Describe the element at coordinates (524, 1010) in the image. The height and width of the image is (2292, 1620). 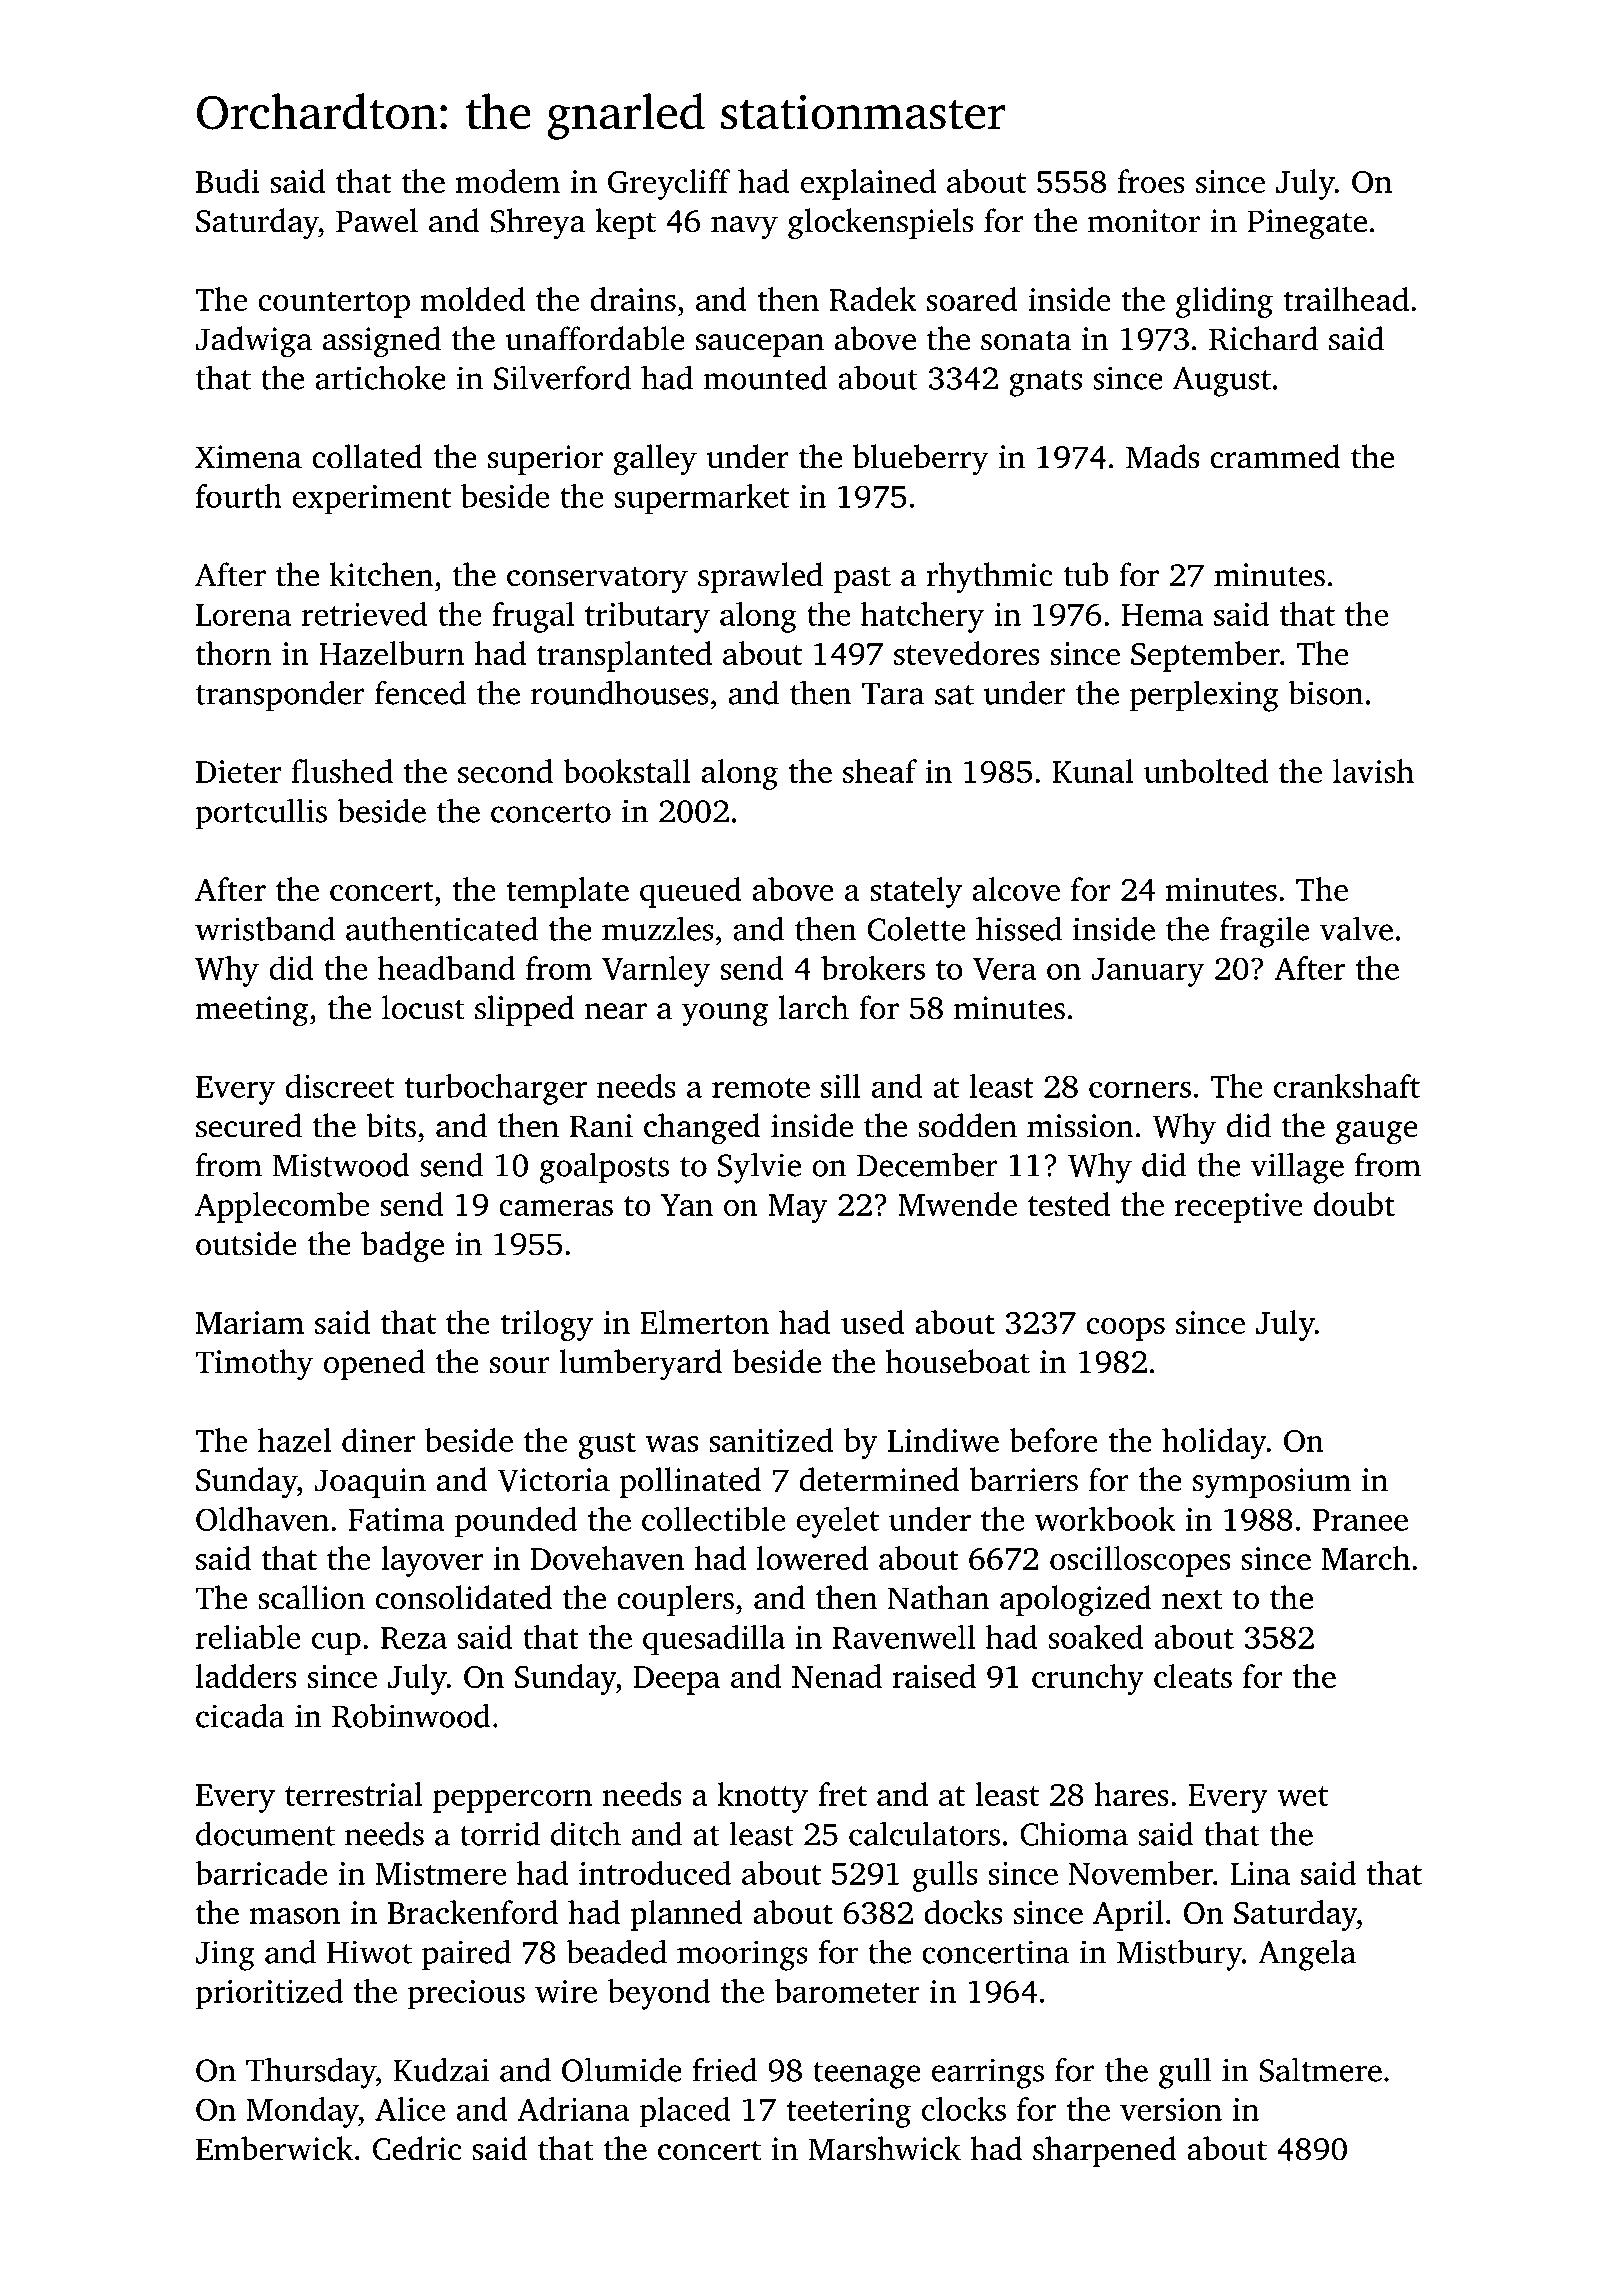
I see `slipped` at that location.
